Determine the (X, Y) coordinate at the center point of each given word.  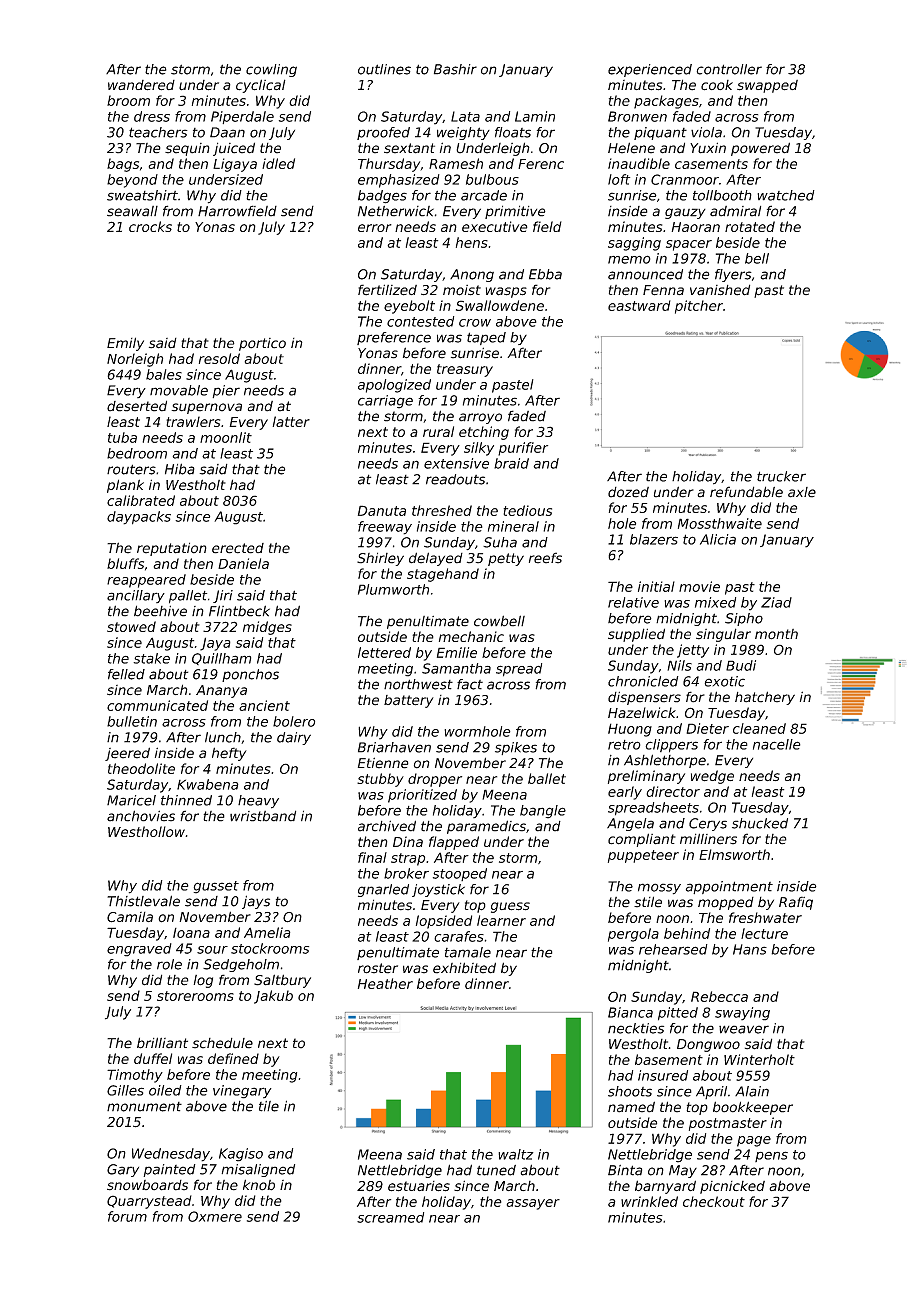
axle (802, 492)
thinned (186, 800)
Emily (125, 344)
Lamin (535, 116)
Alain (752, 1091)
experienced (650, 70)
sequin (187, 149)
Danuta (382, 510)
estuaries (419, 1186)
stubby (380, 780)
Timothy (135, 1076)
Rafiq (796, 903)
